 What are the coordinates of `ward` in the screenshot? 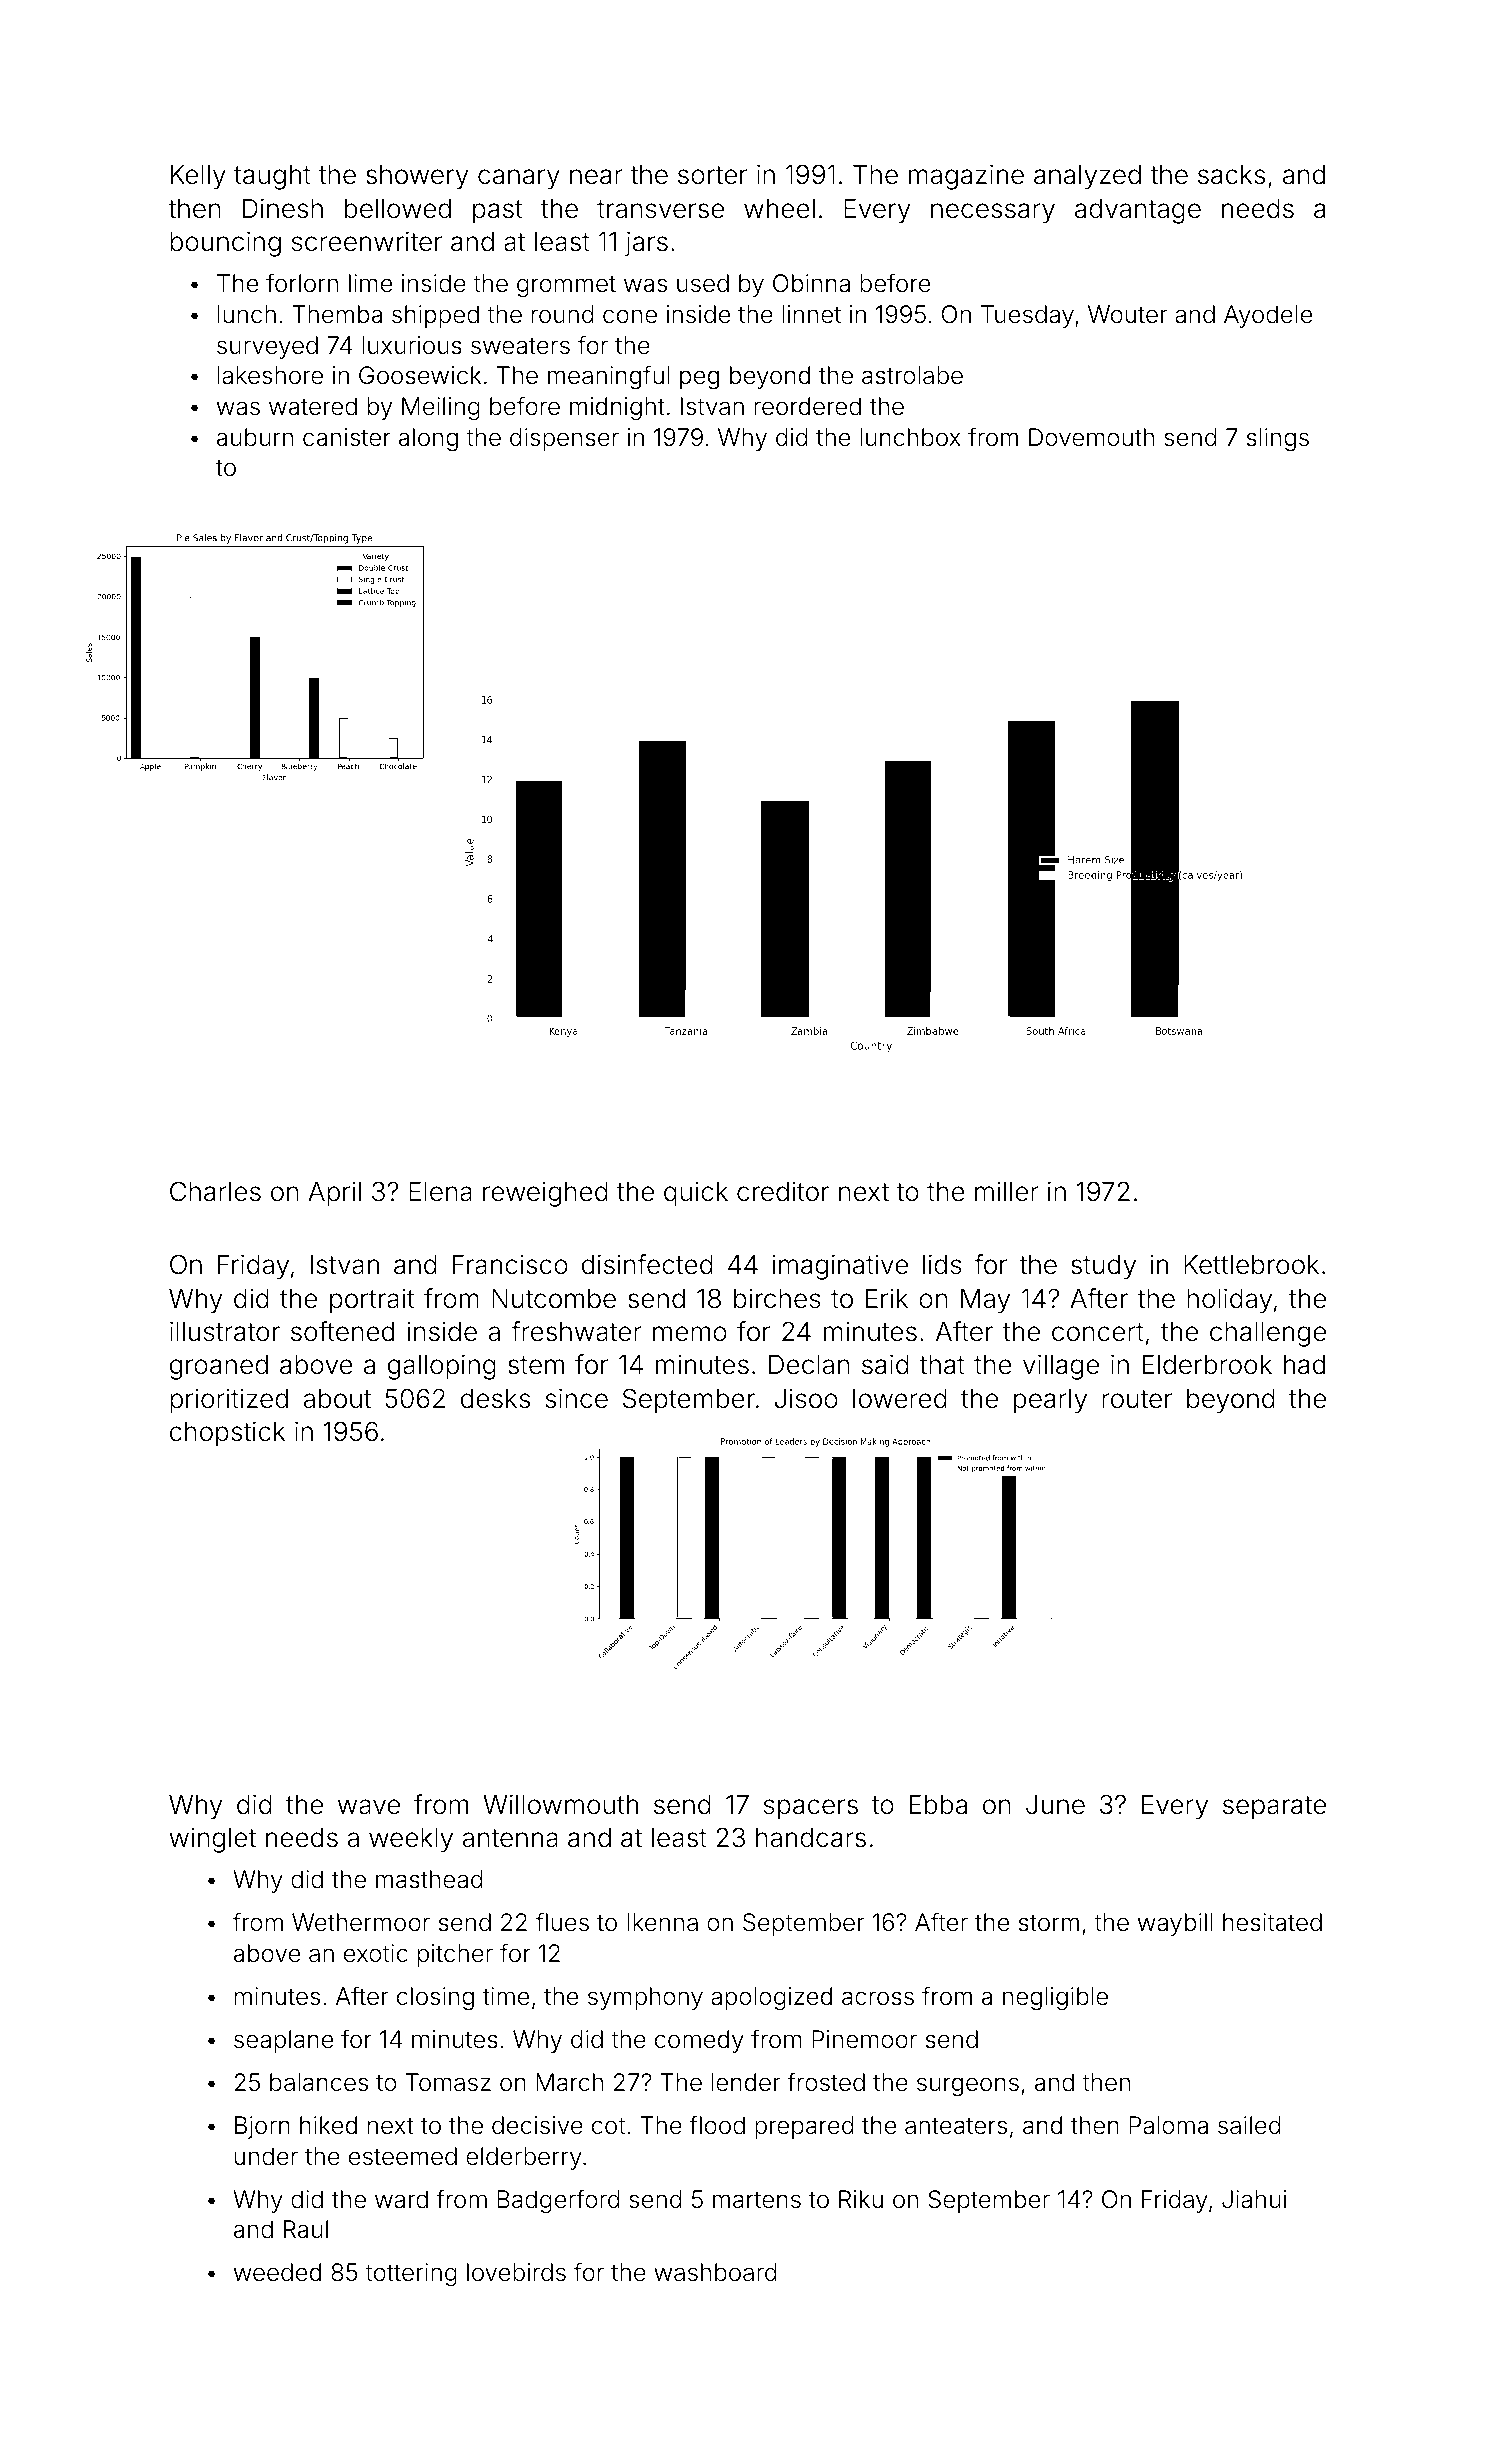 It's located at (401, 2199).
